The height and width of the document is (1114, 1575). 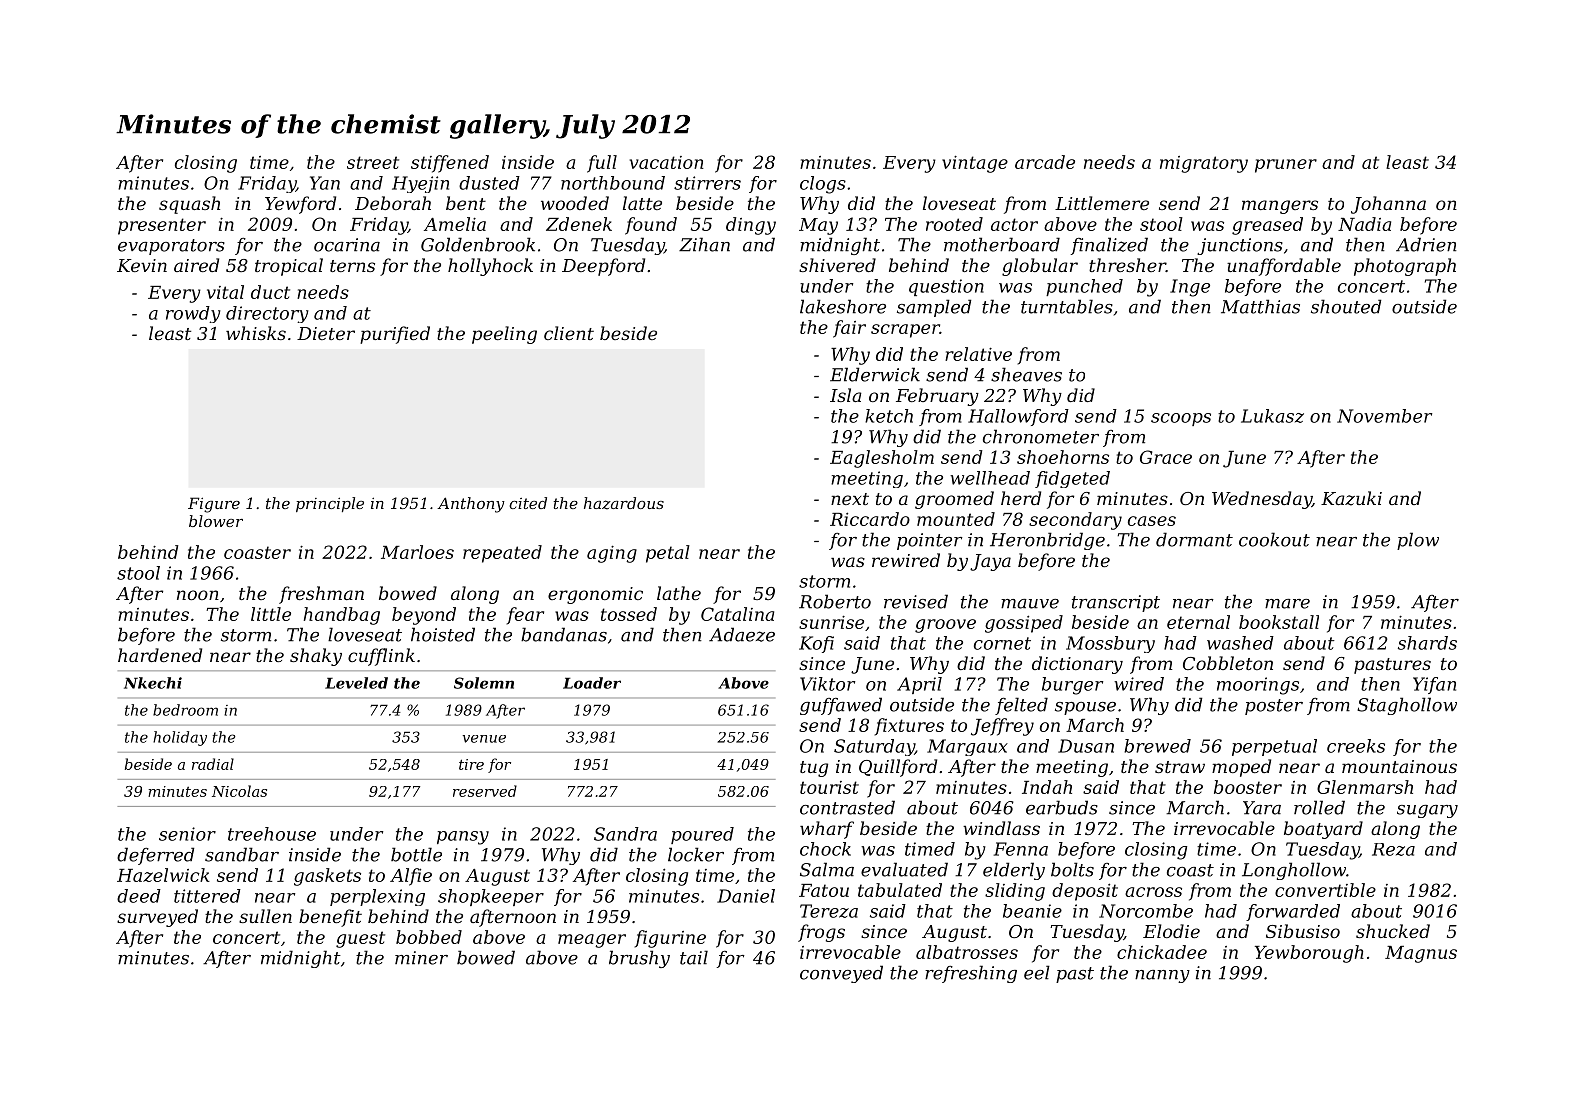 What do you see at coordinates (1319, 807) in the document?
I see `rolled` at bounding box center [1319, 807].
